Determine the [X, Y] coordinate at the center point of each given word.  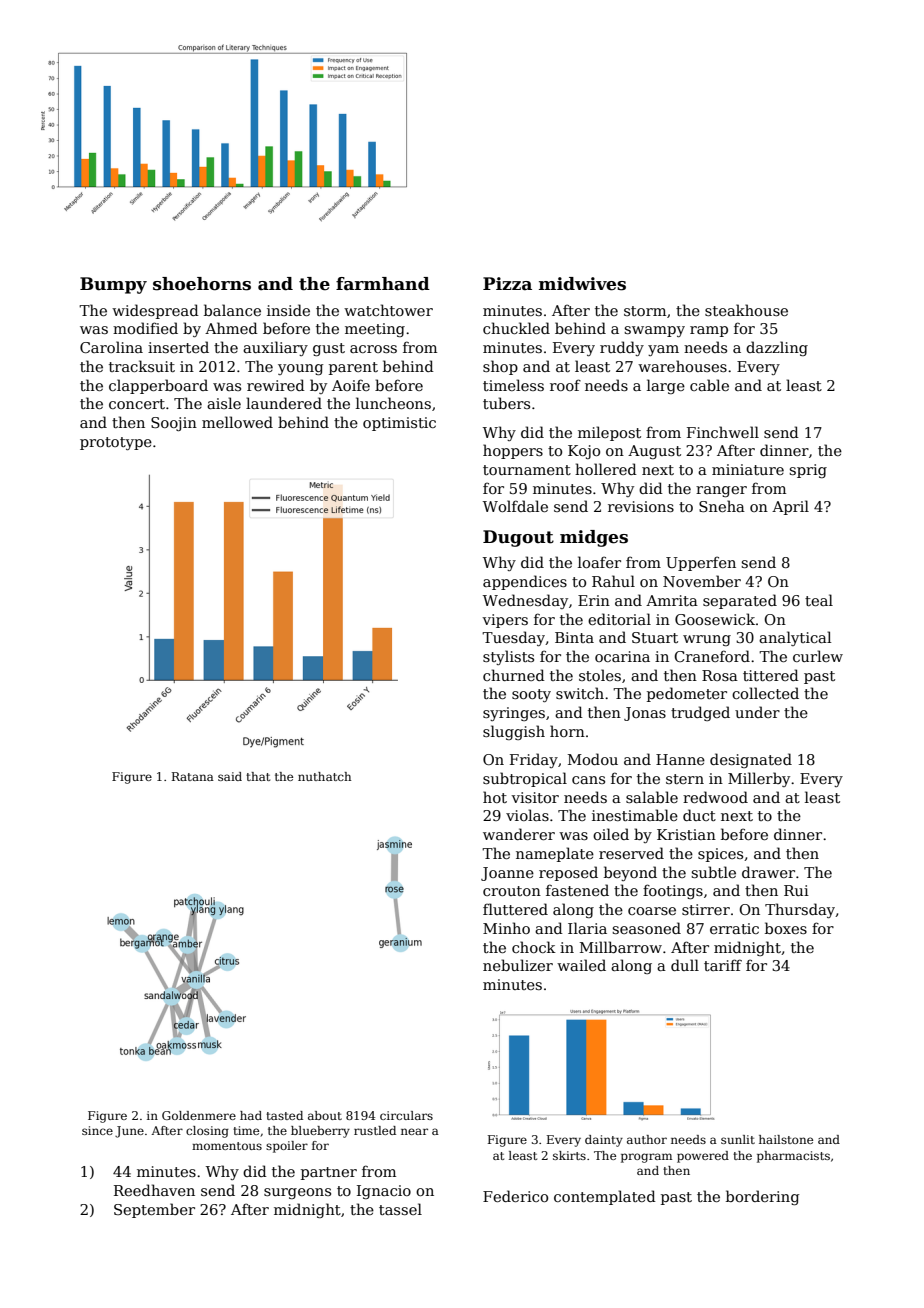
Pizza [507, 284]
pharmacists [793, 1157]
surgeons [297, 1193]
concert [137, 404]
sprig [808, 471]
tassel [400, 1209]
